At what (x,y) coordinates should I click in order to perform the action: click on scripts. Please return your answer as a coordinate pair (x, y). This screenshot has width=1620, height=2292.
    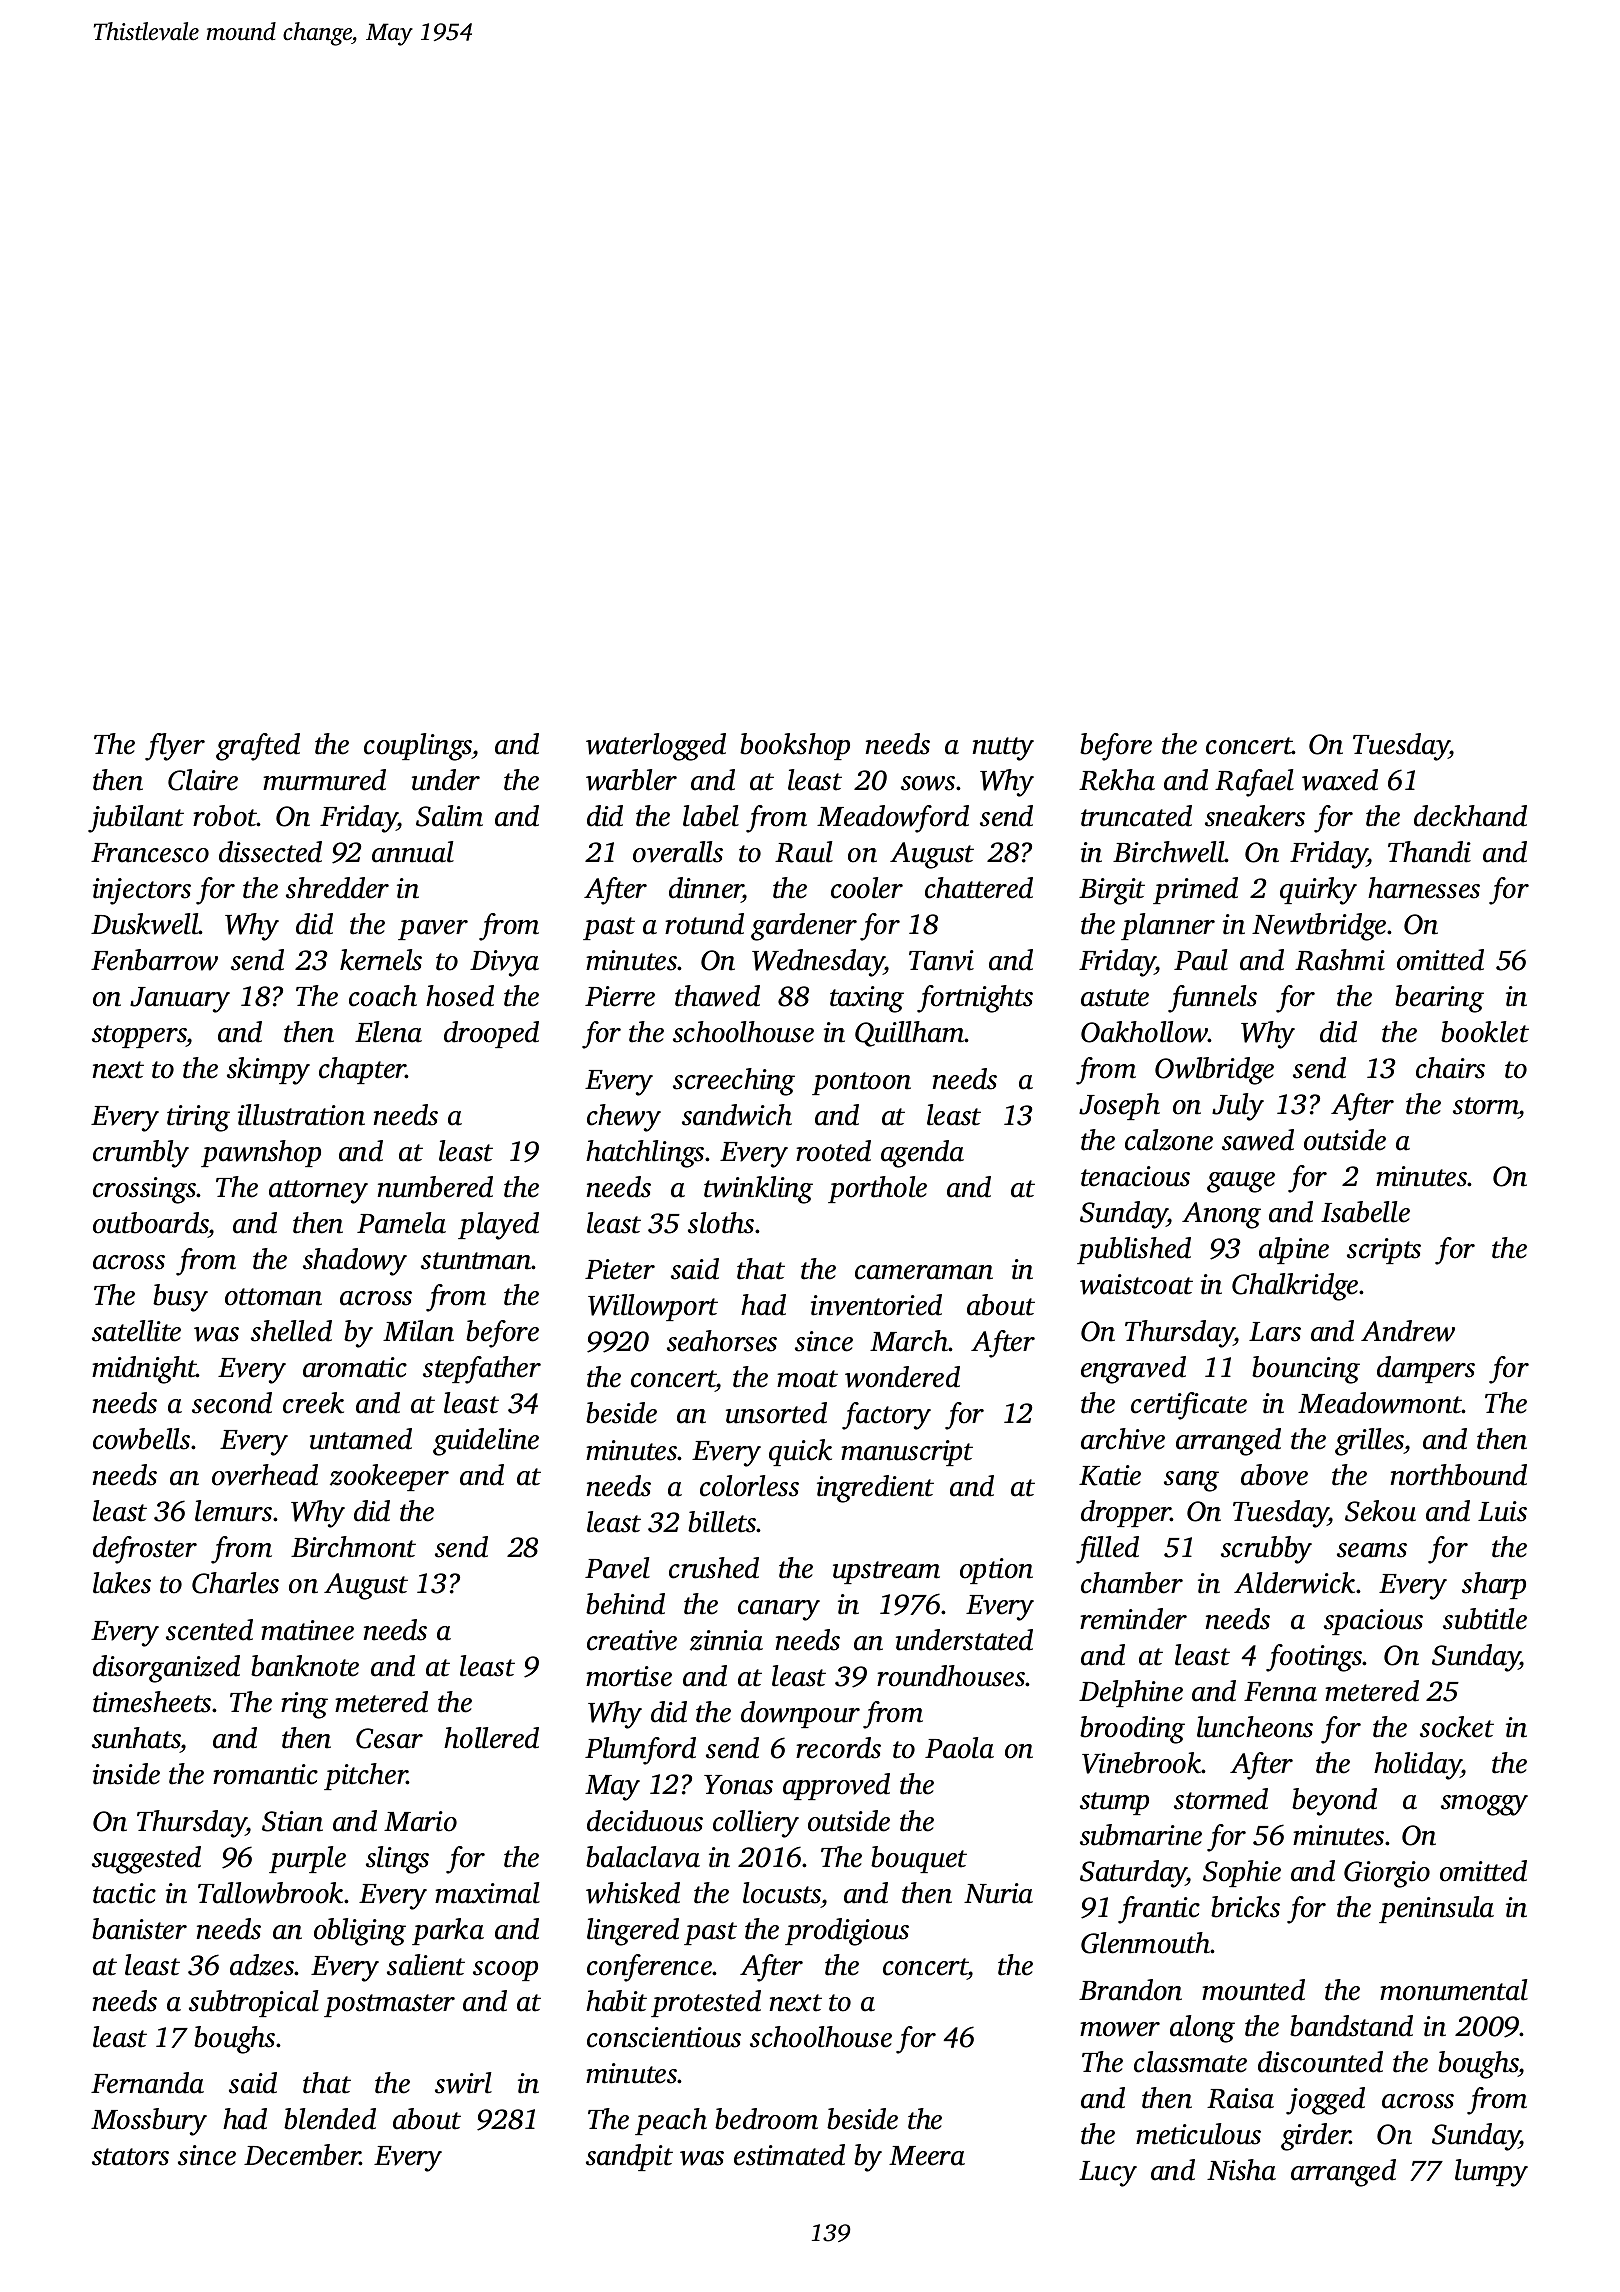
    Looking at the image, I should click on (1384, 1251).
